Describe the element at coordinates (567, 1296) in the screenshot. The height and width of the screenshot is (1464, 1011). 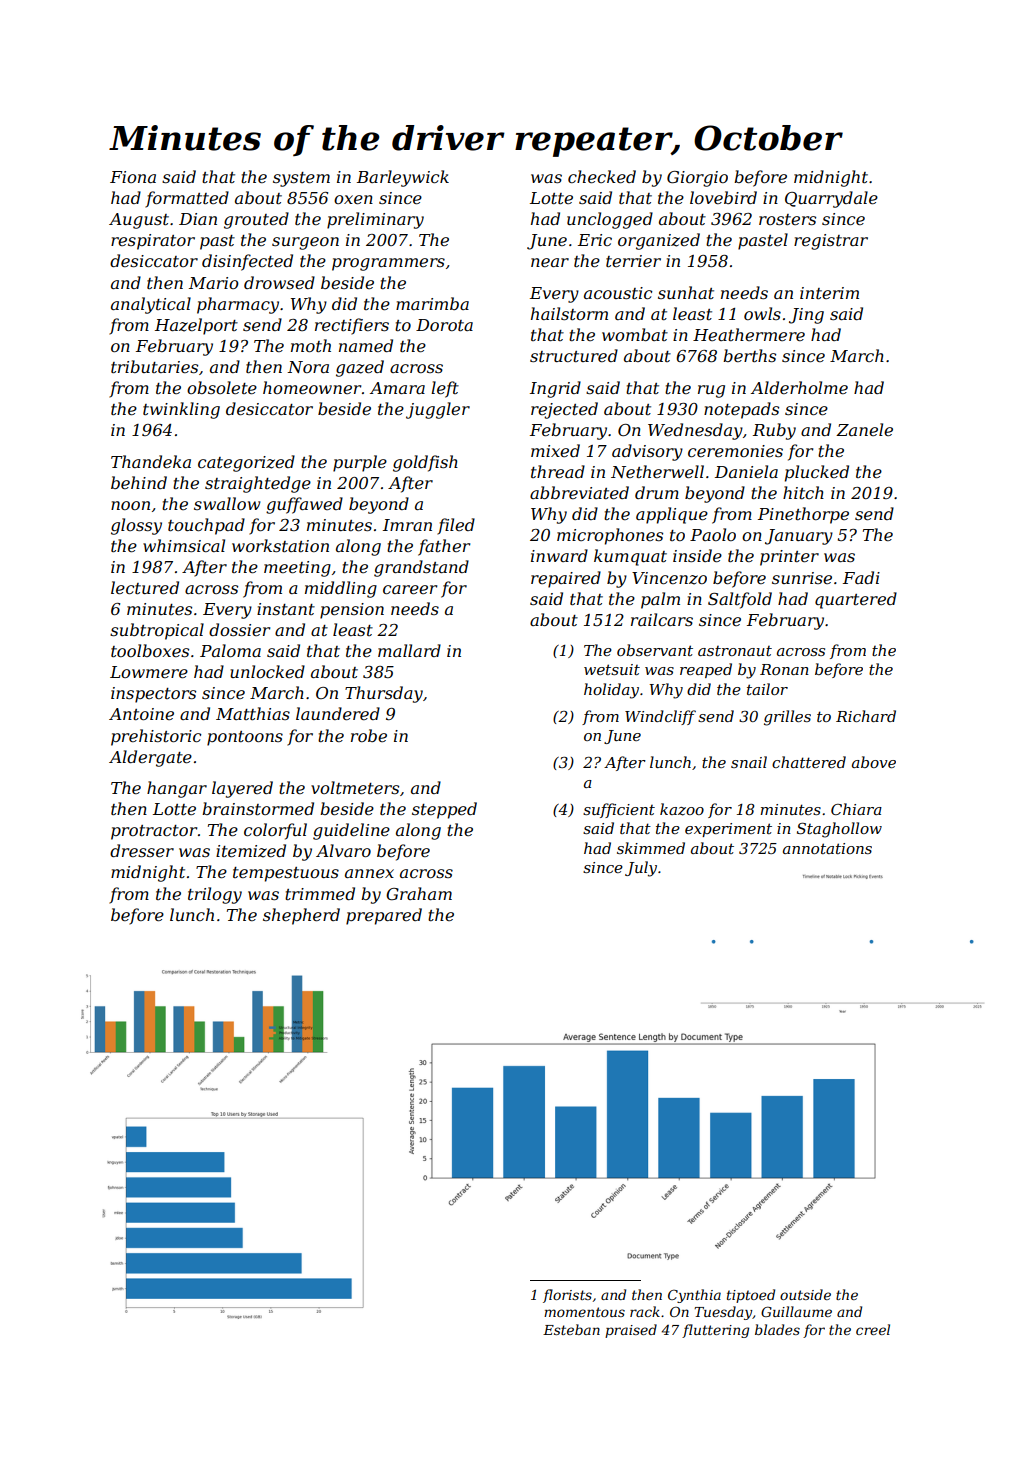
I see `florists` at that location.
